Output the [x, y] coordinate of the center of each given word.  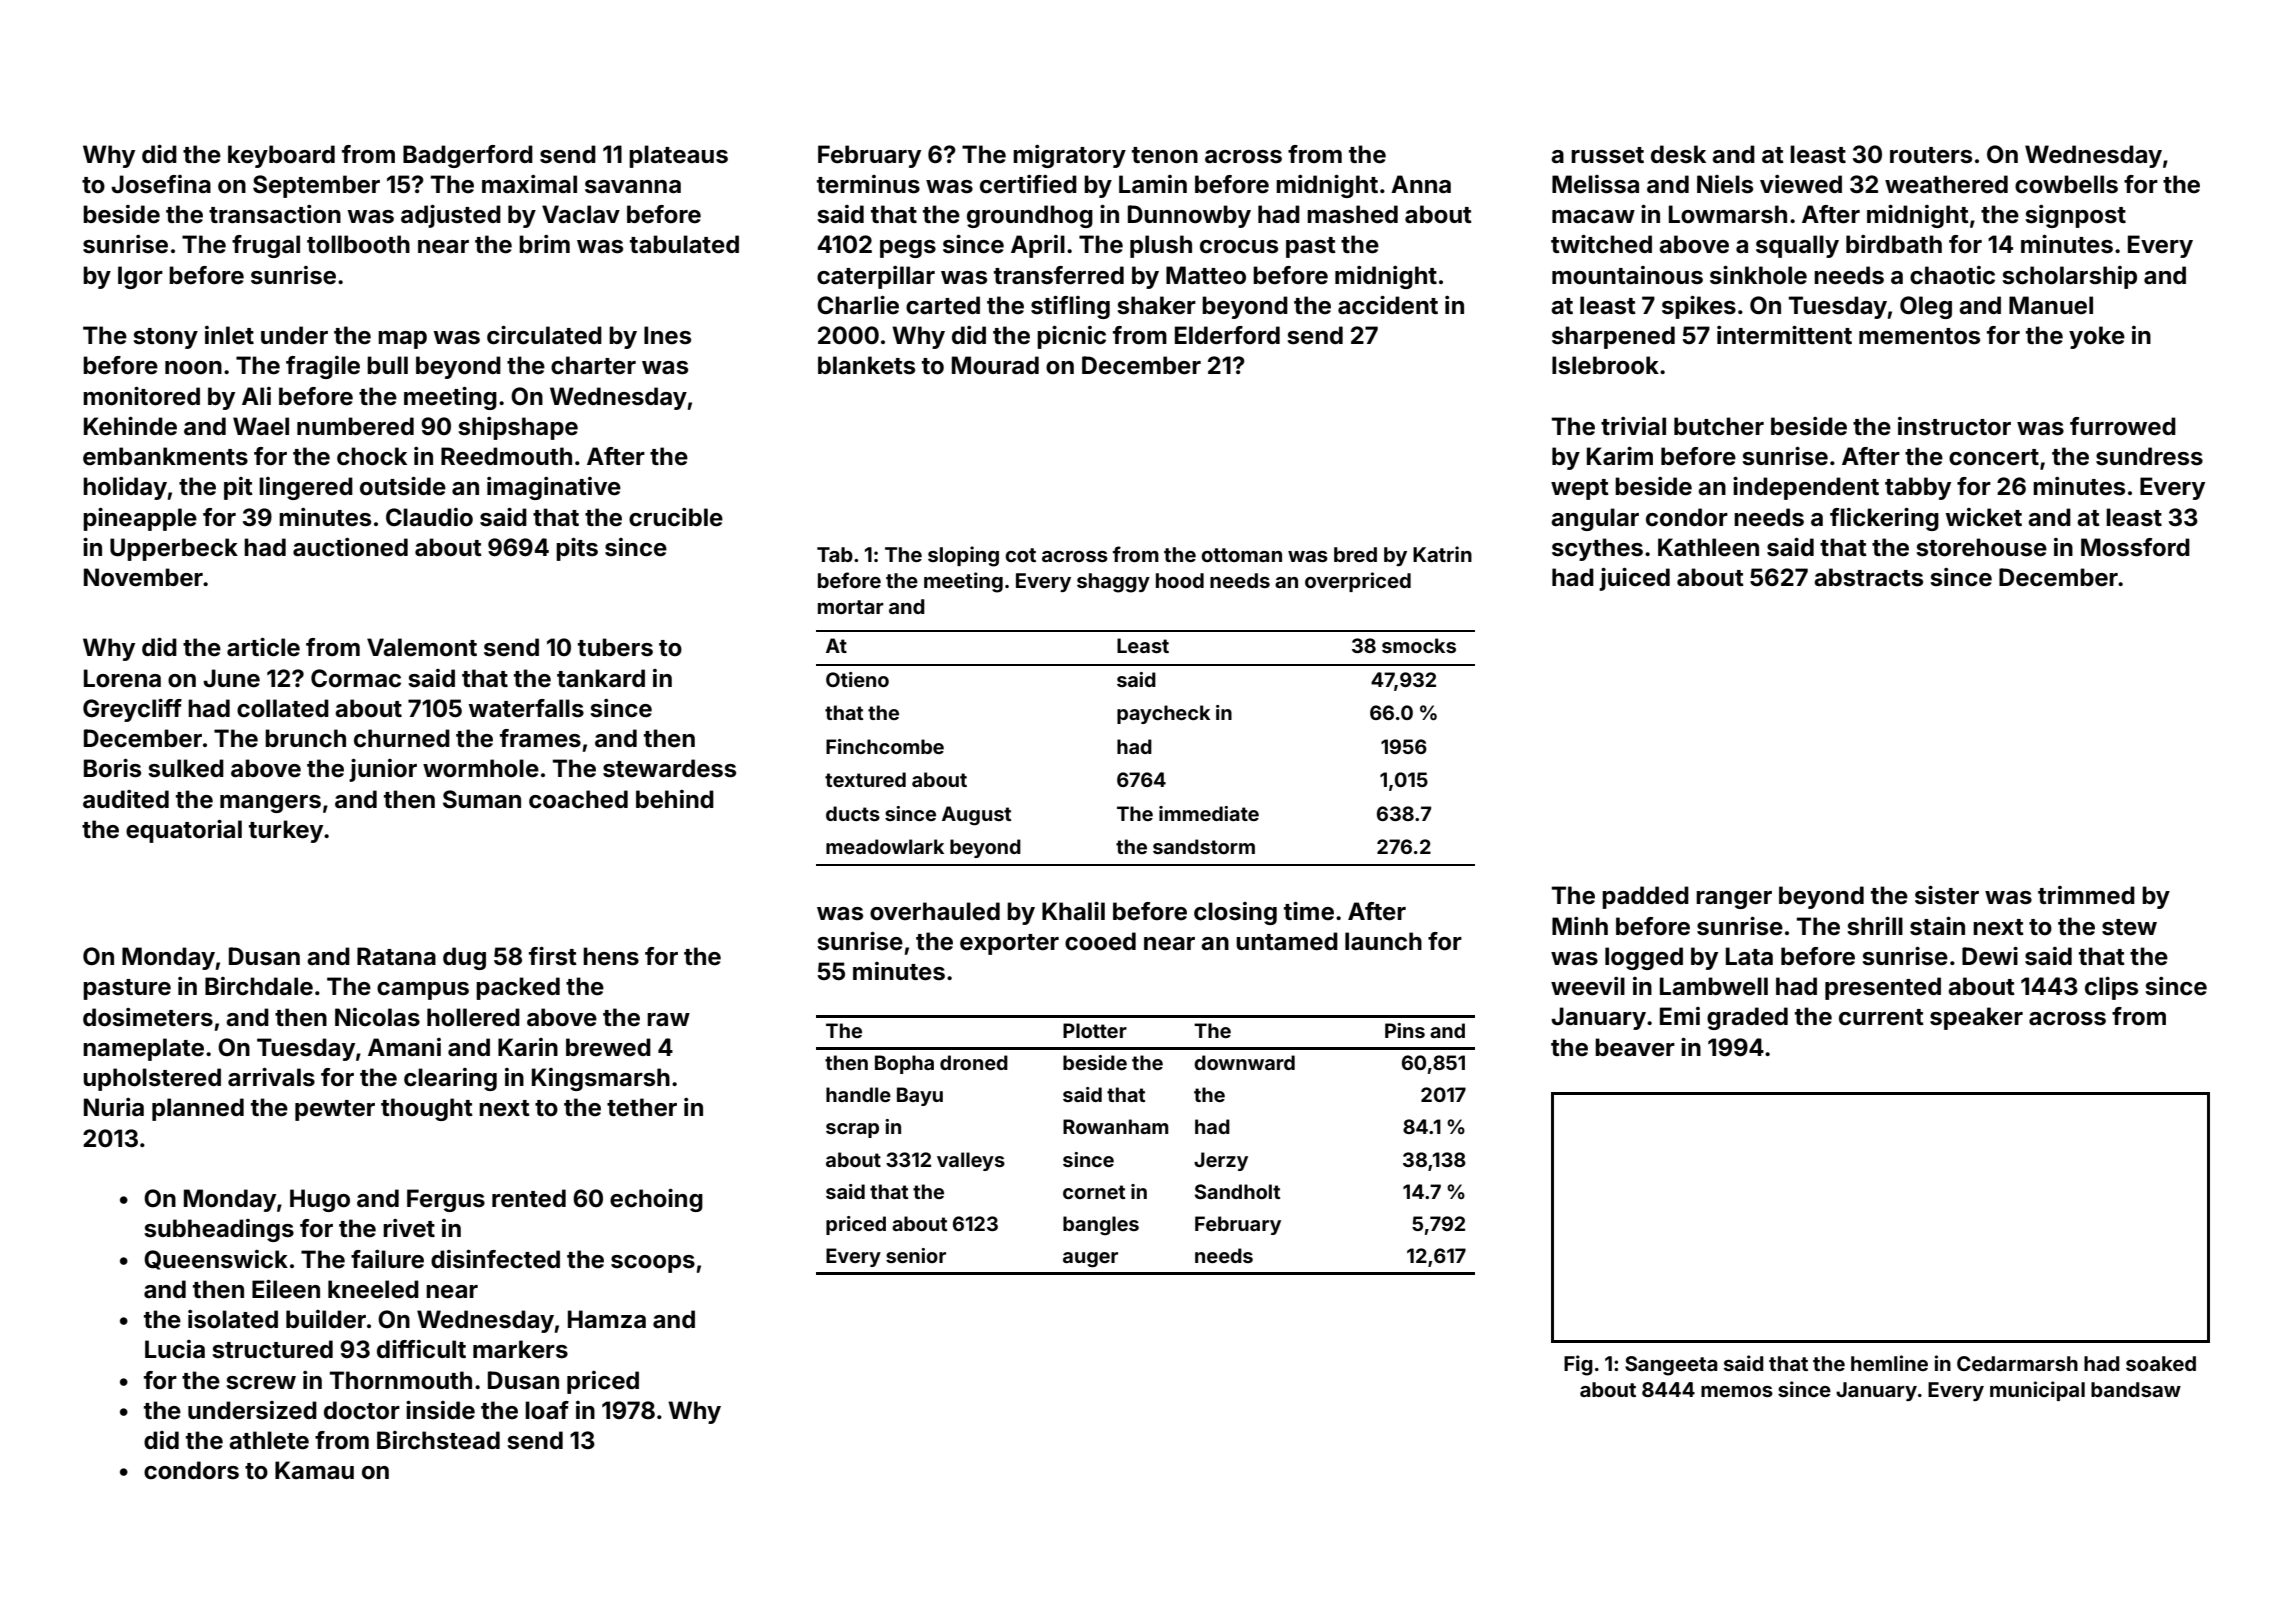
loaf [547, 1410]
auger [1090, 1260]
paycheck [1163, 714]
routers [1931, 155]
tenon [1165, 155]
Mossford [2135, 547]
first [553, 956]
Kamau [314, 1470]
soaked [2161, 1363]
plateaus [678, 156]
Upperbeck [174, 549]
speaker [1976, 1018]
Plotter [1095, 1030]
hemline [1889, 1363]
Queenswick [216, 1260]
